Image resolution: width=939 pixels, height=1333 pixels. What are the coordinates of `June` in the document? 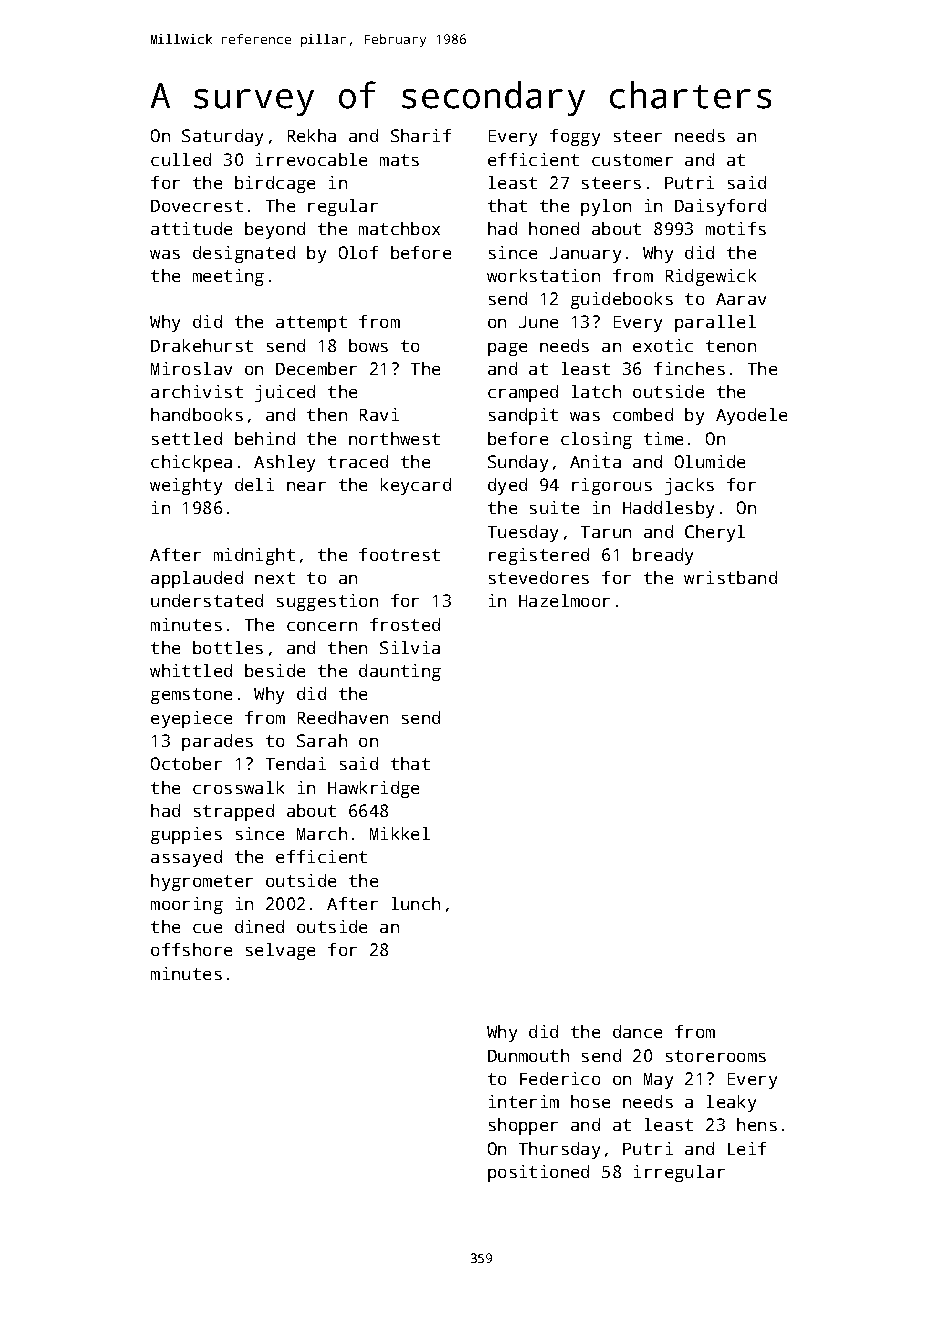 It's located at (538, 322).
